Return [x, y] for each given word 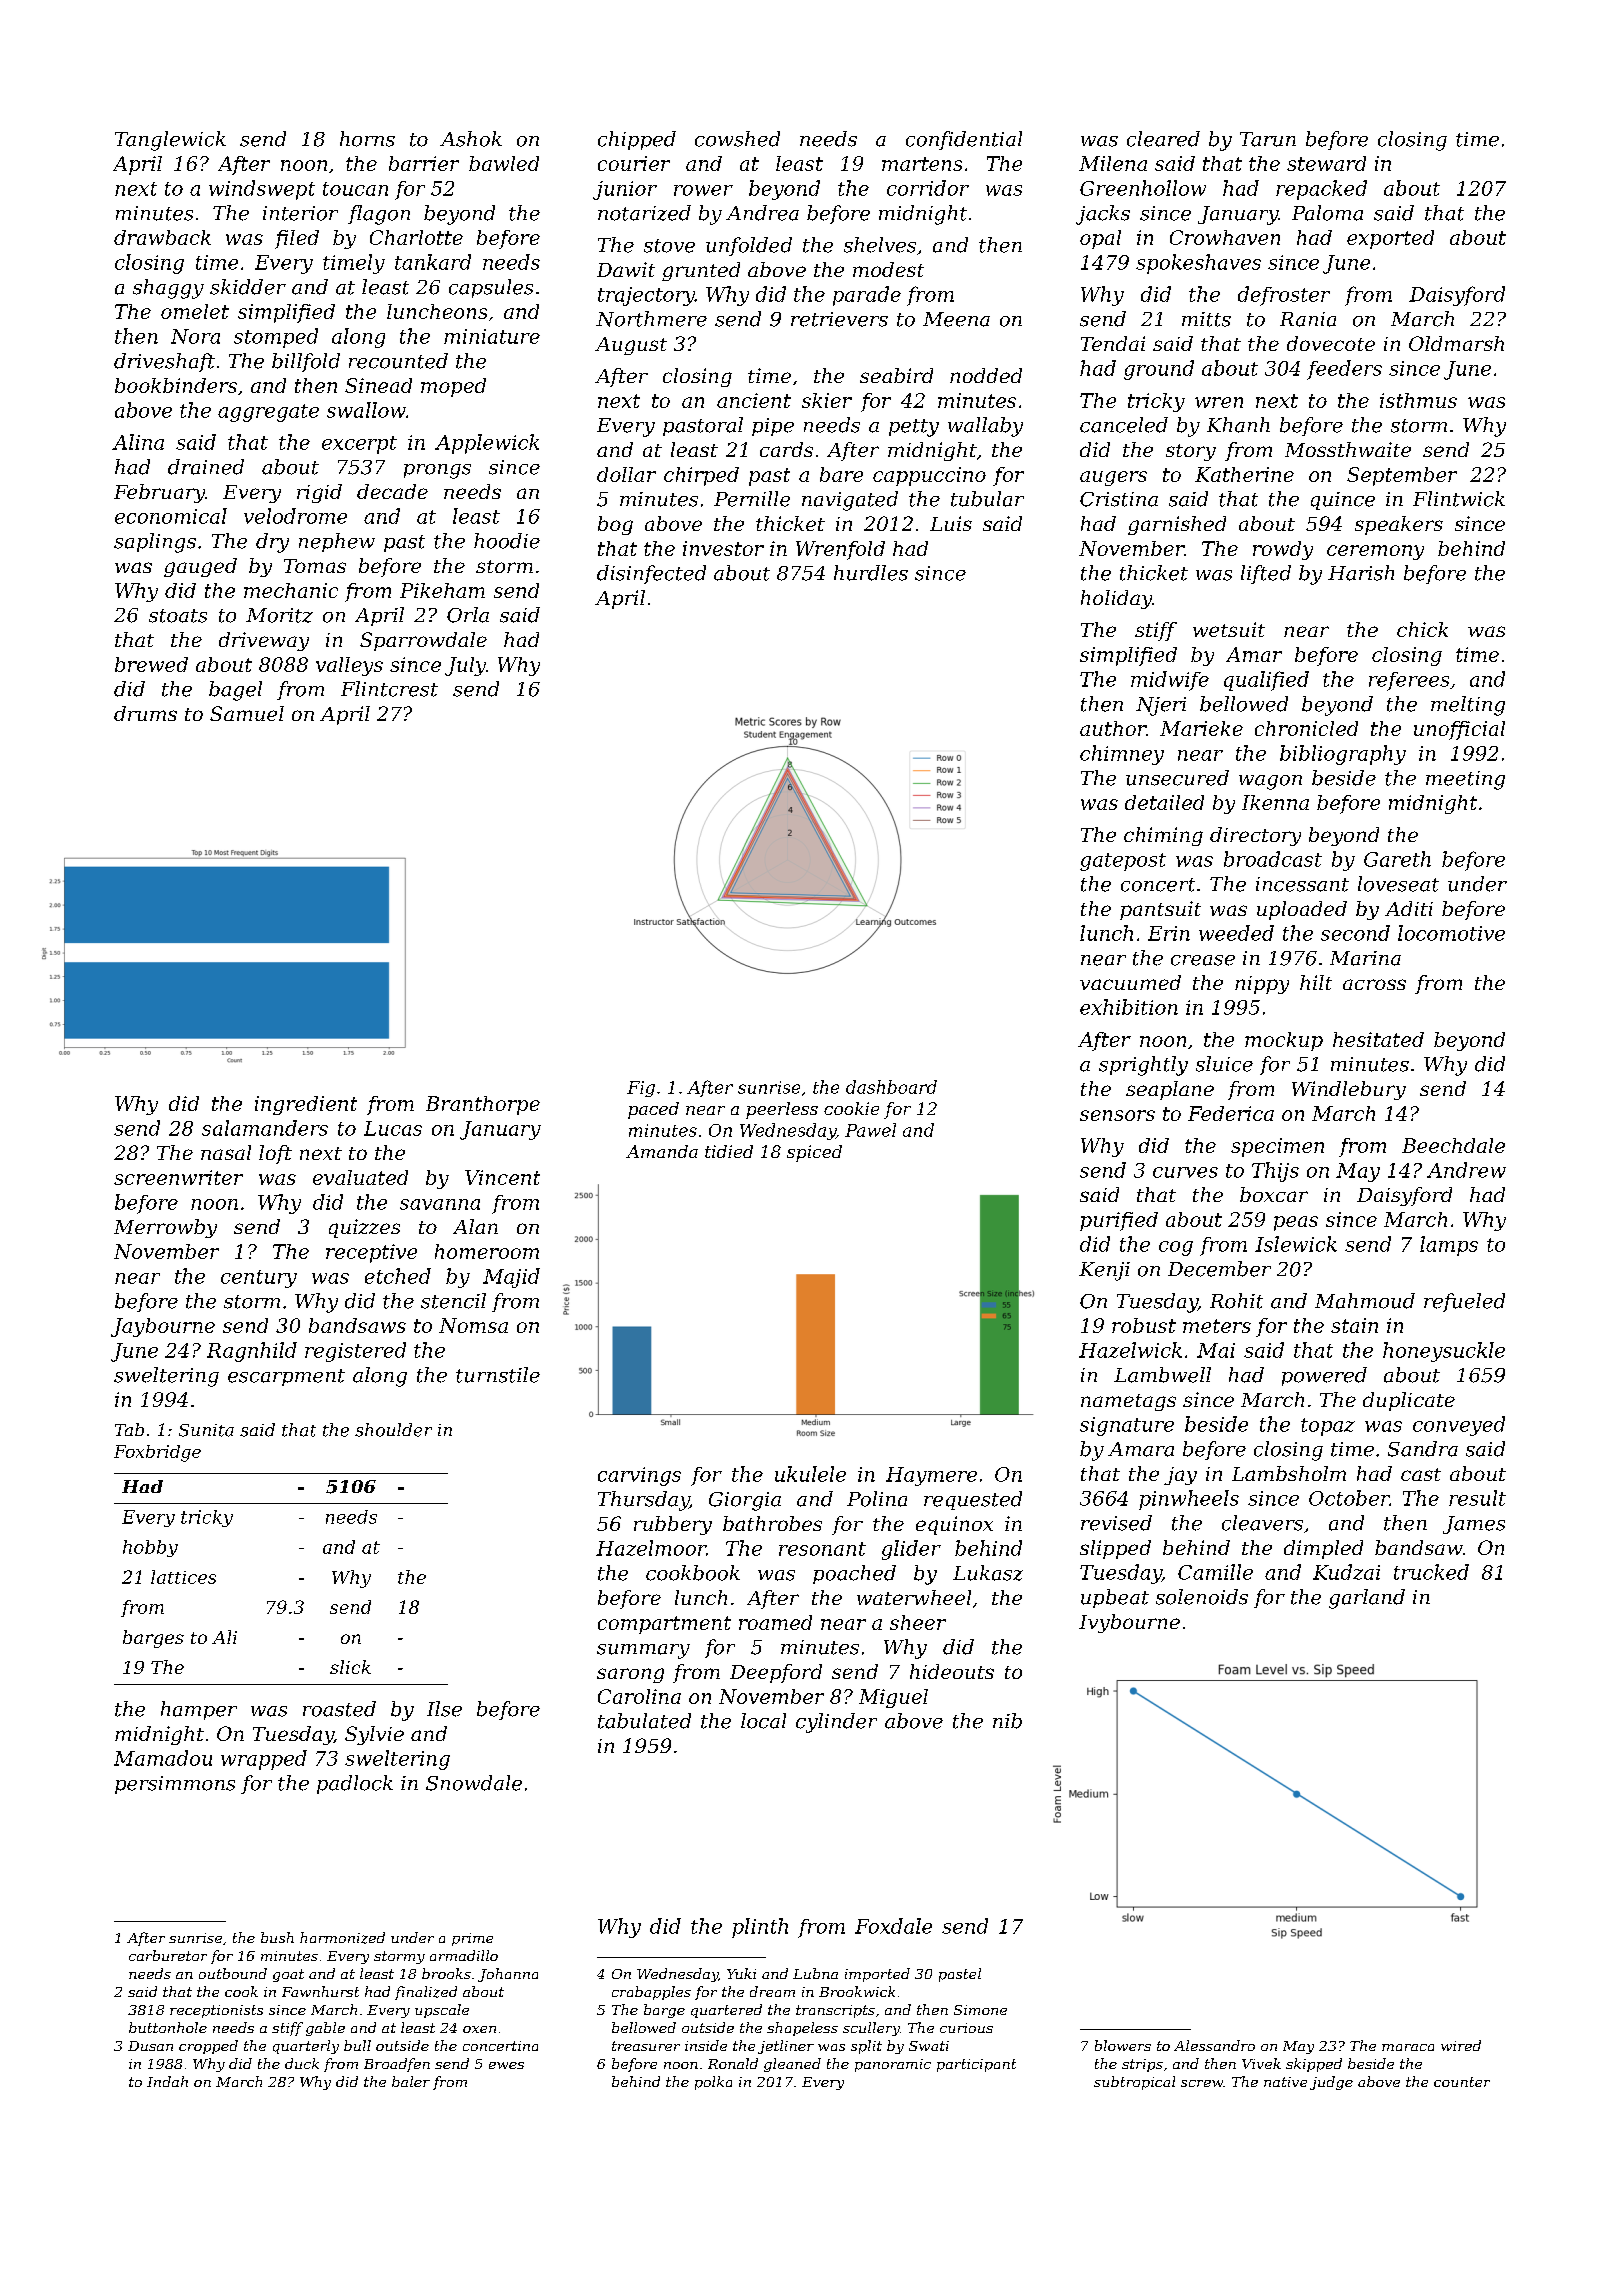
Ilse [444, 1709]
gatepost [1123, 862]
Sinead [378, 385]
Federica [1231, 1113]
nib [1007, 1721]
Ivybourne [1129, 1623]
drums [145, 713]
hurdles [871, 573]
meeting [1465, 780]
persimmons [175, 1785]
